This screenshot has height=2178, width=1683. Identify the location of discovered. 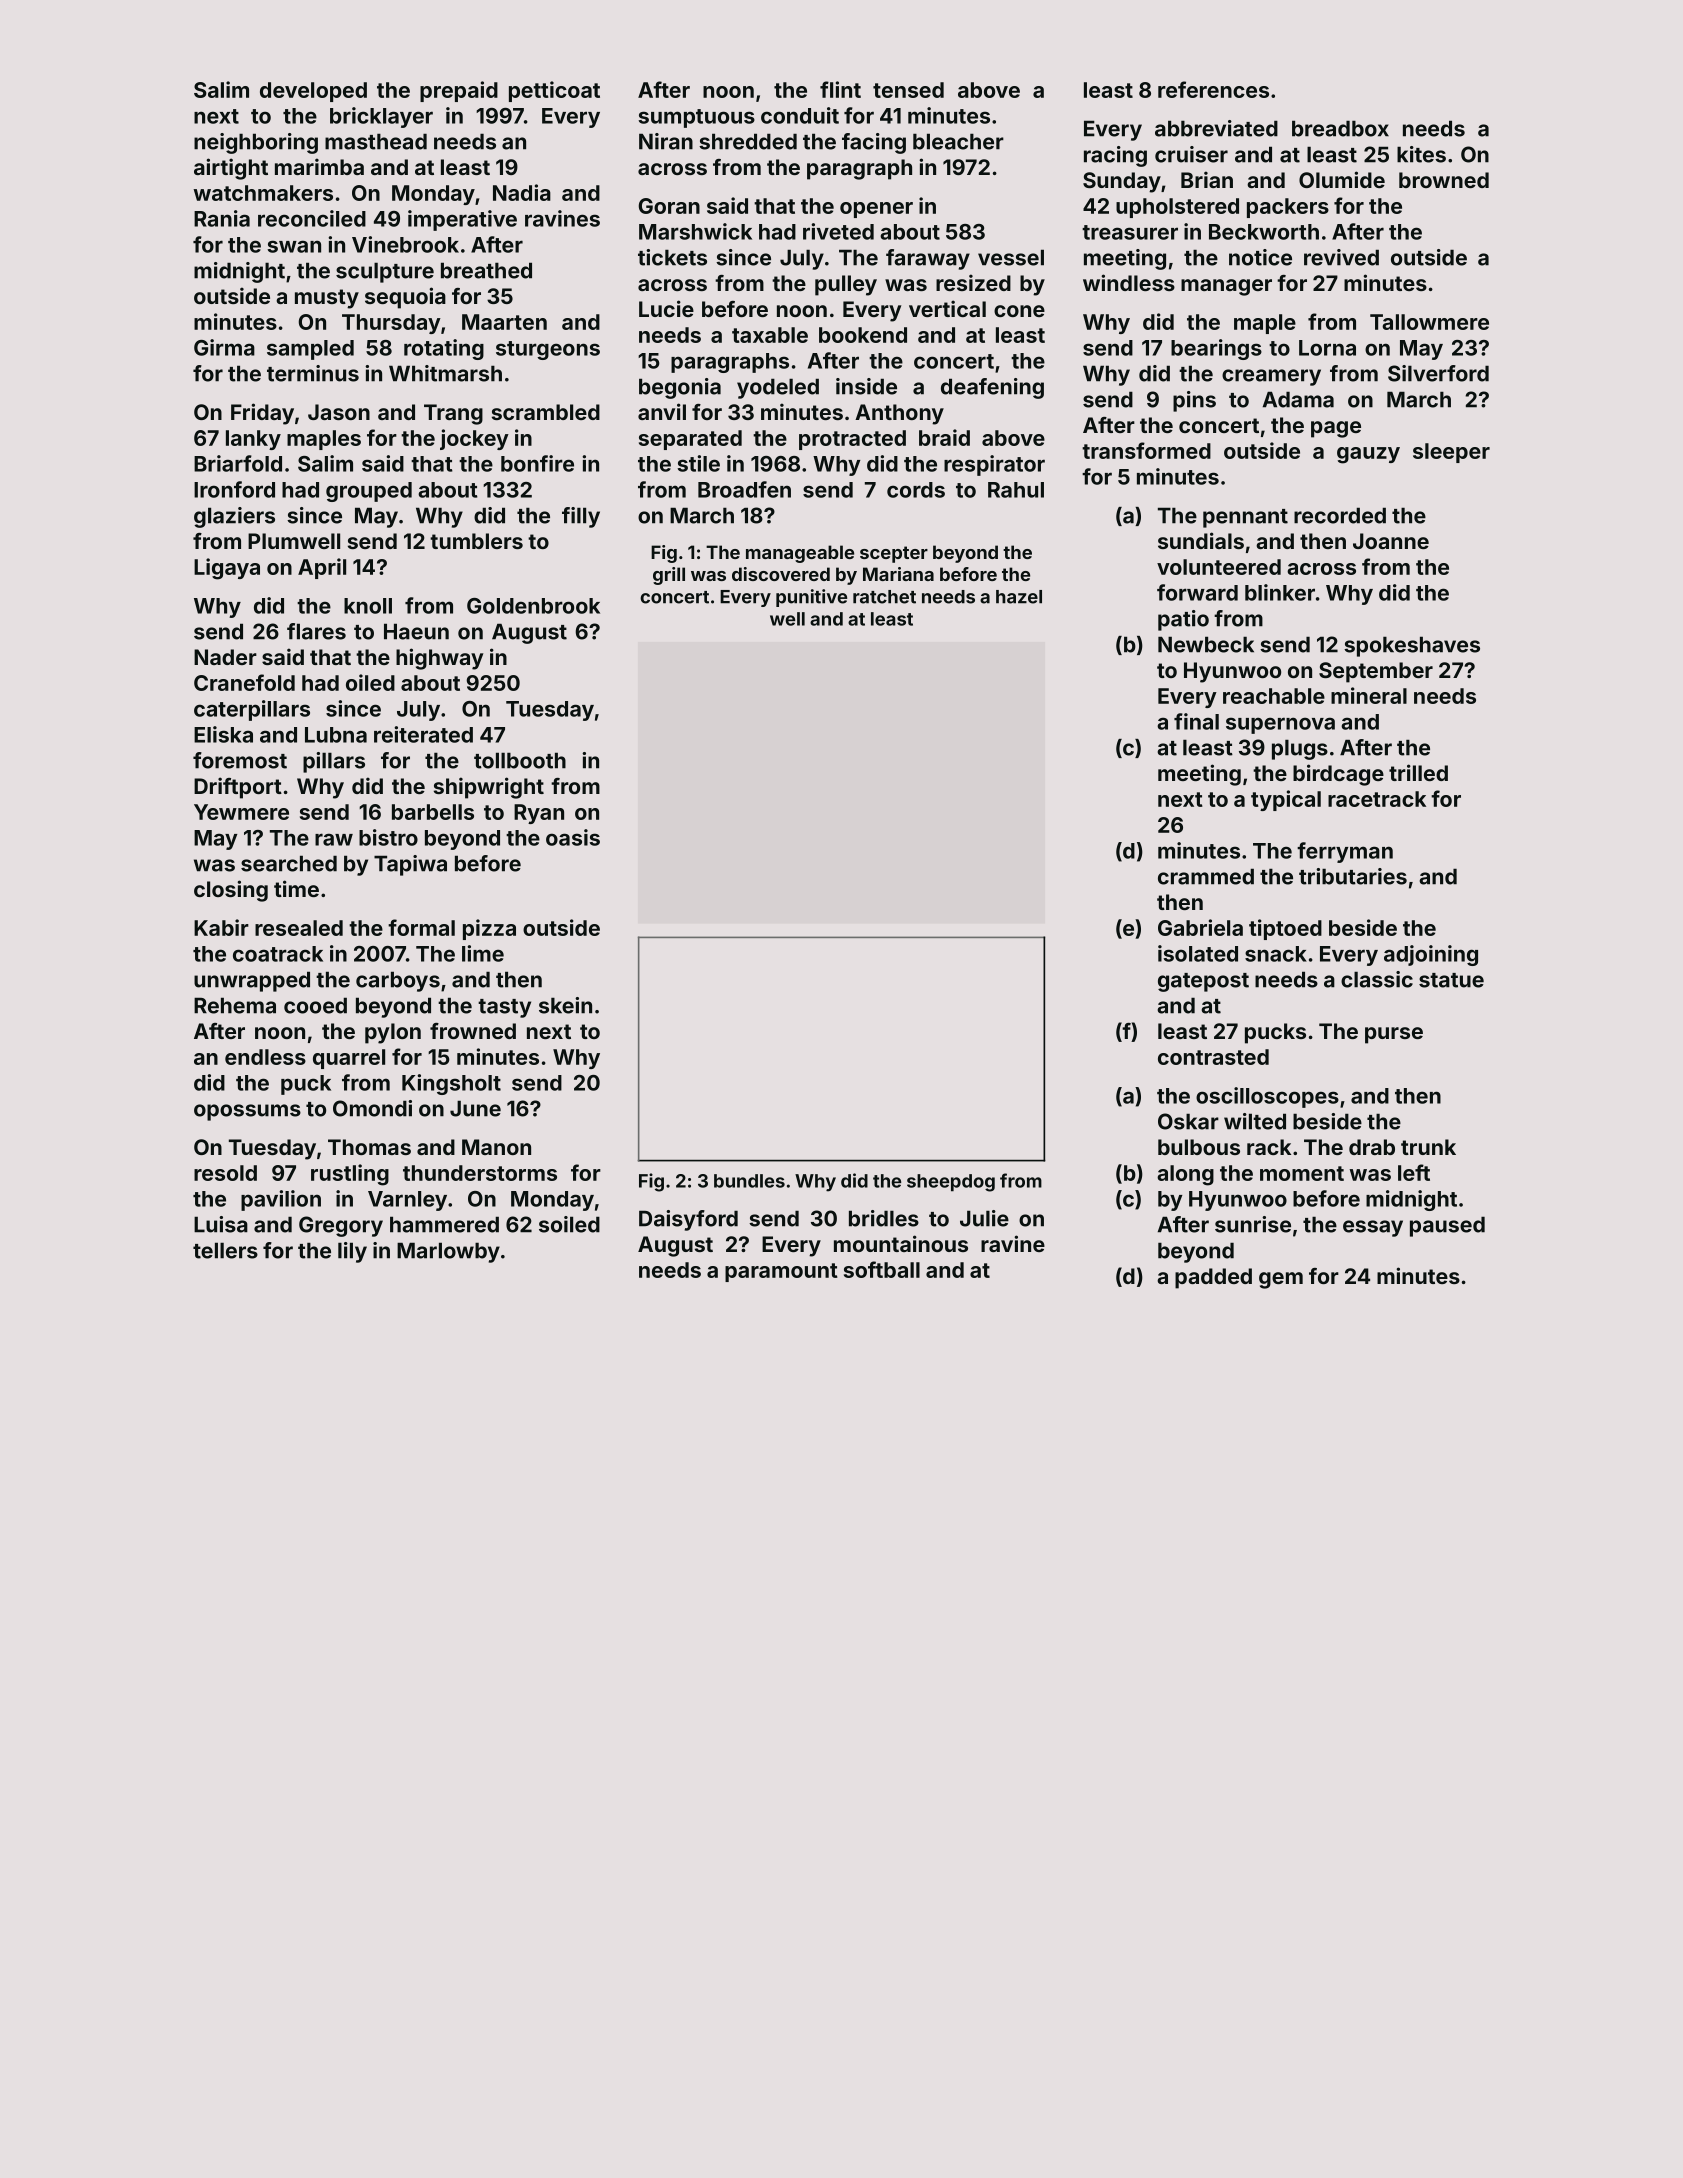
(781, 574).
